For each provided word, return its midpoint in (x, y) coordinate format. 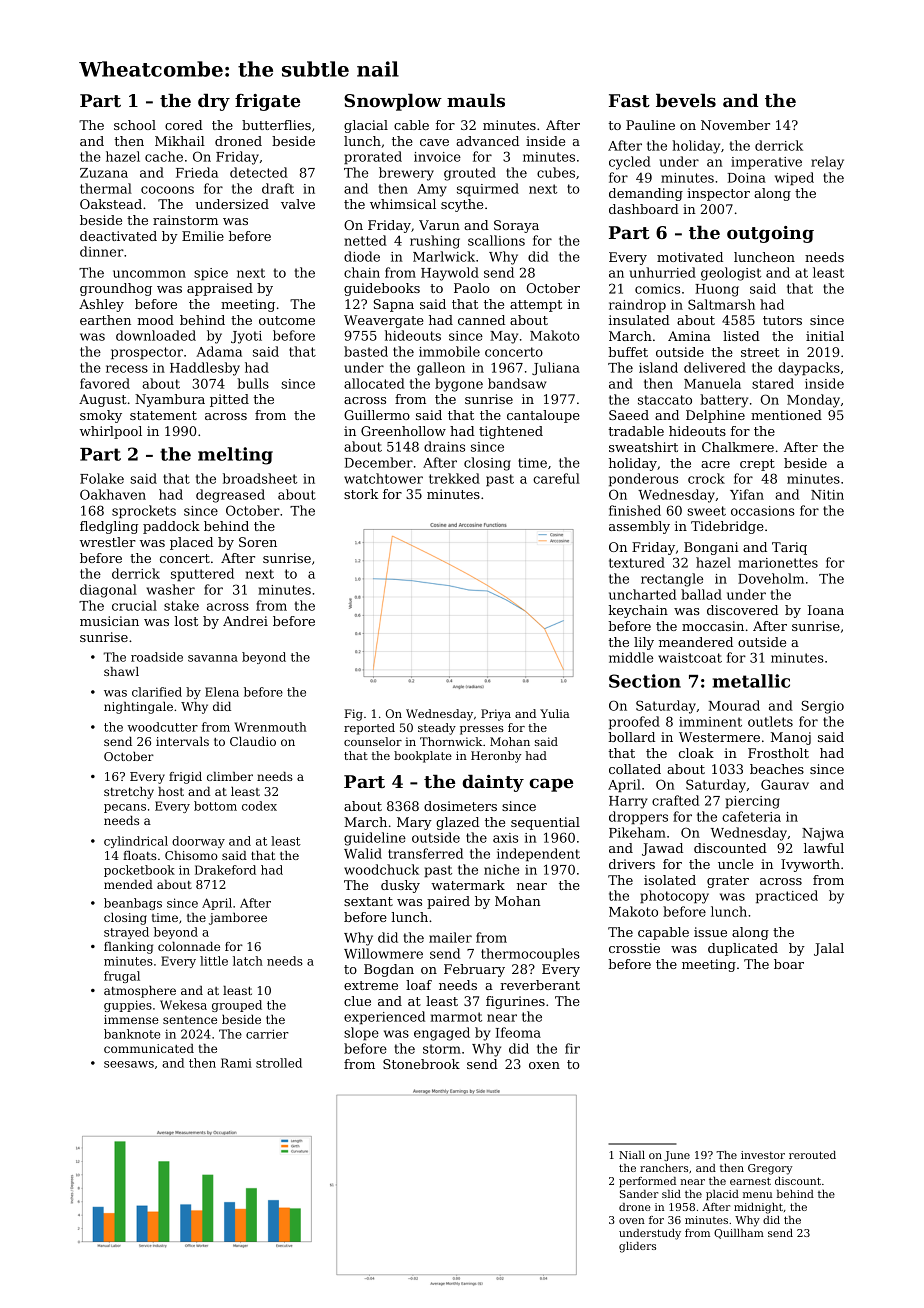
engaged (442, 1034)
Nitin (827, 495)
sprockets (144, 511)
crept (757, 465)
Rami (236, 1063)
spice (211, 274)
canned (481, 320)
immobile (449, 351)
